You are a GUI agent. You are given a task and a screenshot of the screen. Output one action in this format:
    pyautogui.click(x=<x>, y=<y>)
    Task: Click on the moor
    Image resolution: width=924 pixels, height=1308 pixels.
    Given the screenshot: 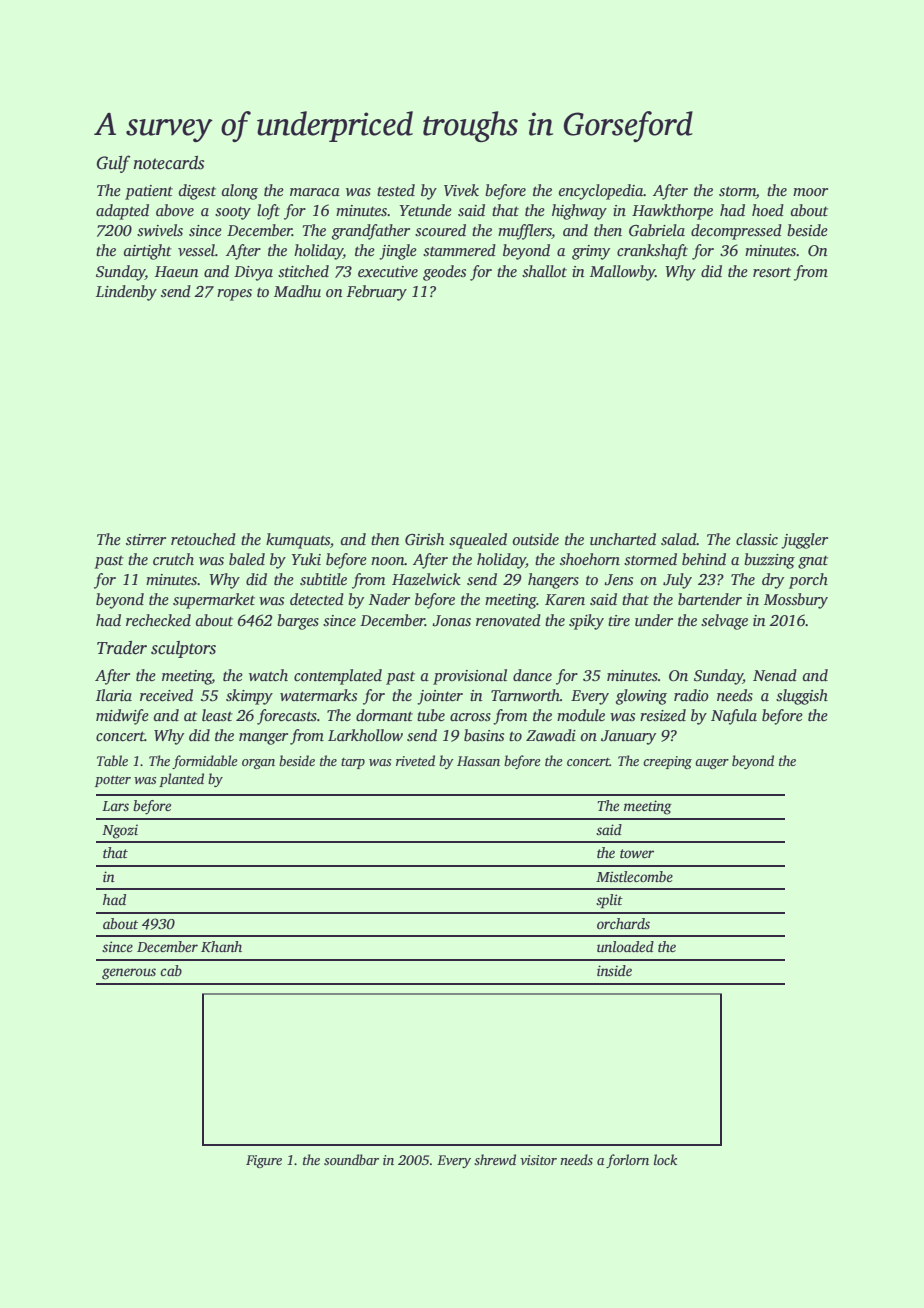 What is the action you would take?
    pyautogui.click(x=810, y=192)
